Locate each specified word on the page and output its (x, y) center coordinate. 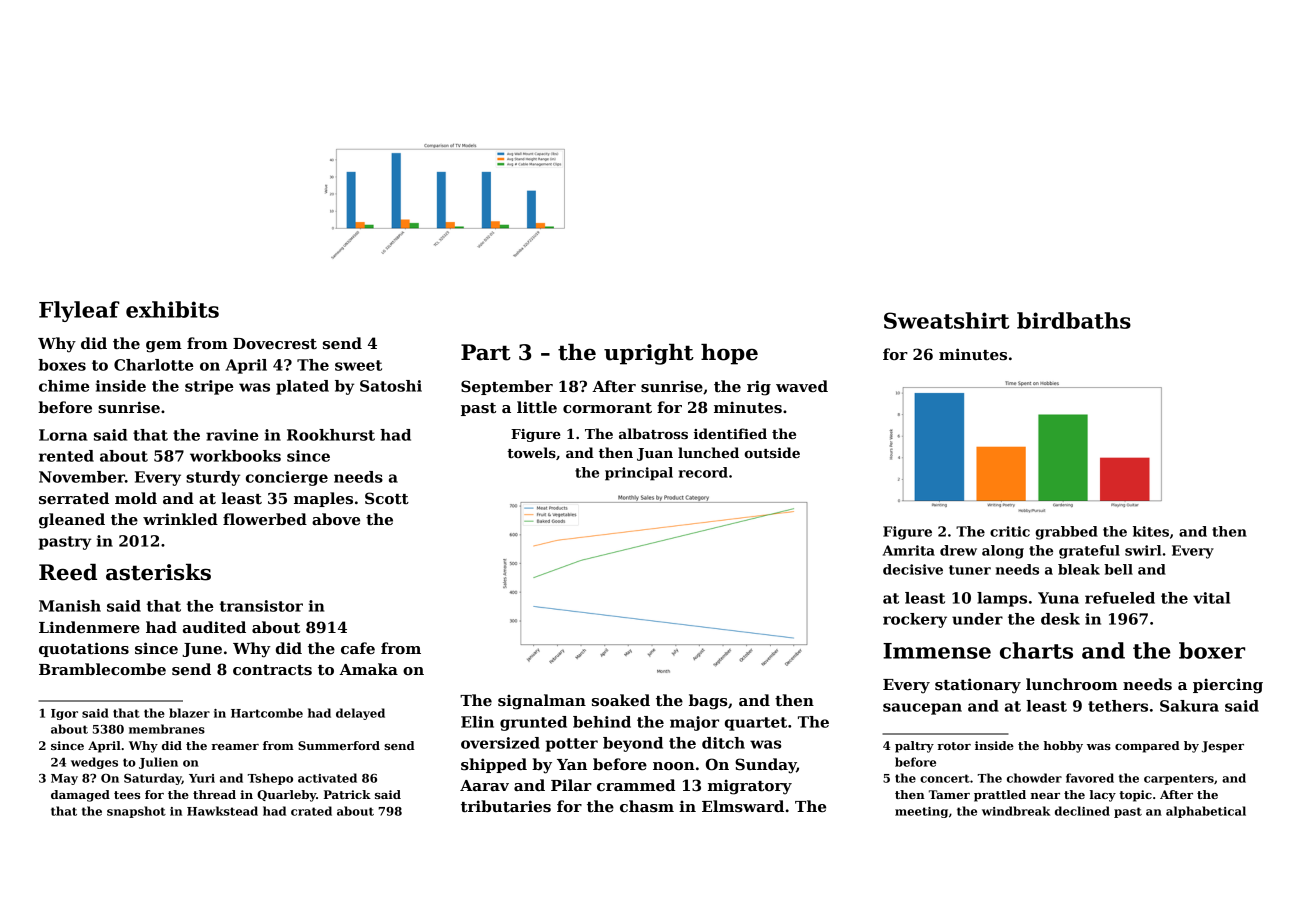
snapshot (136, 812)
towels (531, 452)
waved (802, 386)
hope (729, 354)
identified (730, 433)
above (336, 519)
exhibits (172, 309)
